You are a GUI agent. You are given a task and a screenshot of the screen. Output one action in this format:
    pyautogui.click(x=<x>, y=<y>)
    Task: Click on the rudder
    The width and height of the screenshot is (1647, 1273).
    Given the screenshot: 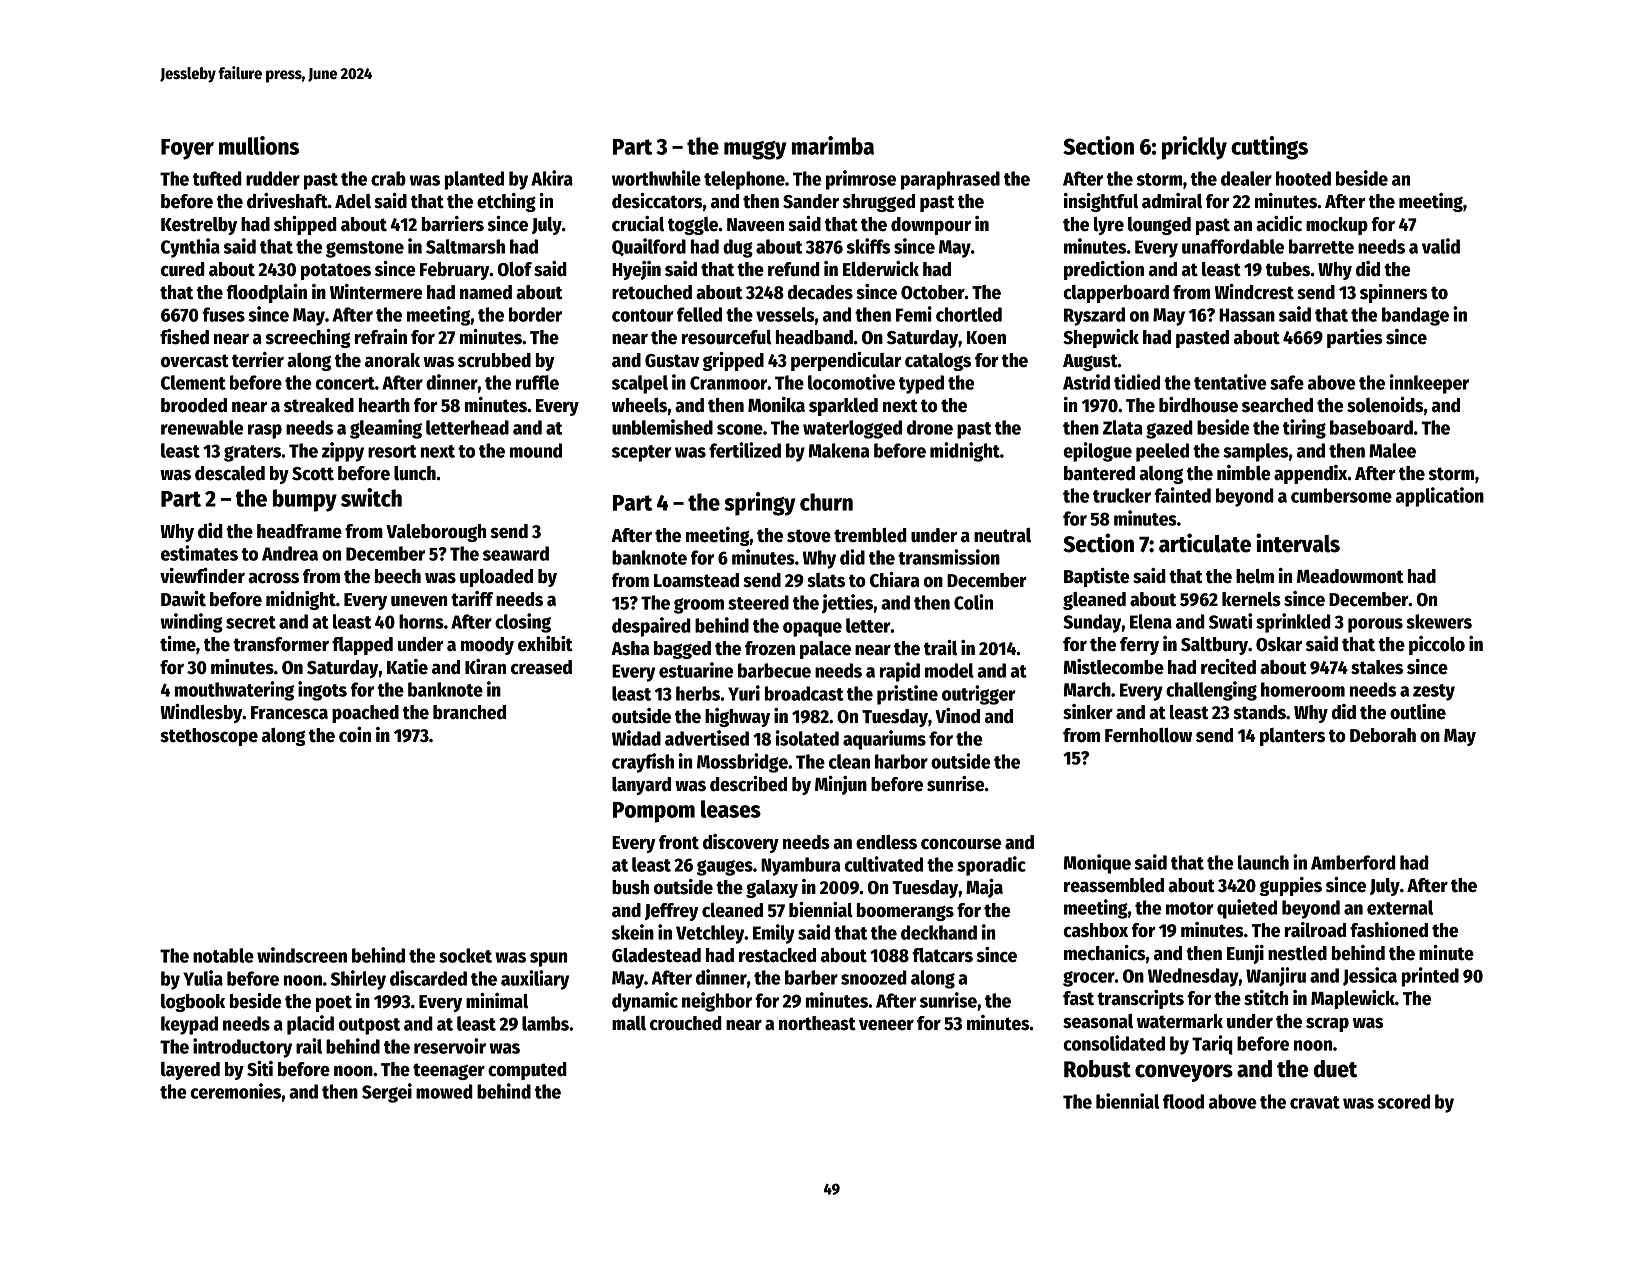 What is the action you would take?
    pyautogui.click(x=273, y=178)
